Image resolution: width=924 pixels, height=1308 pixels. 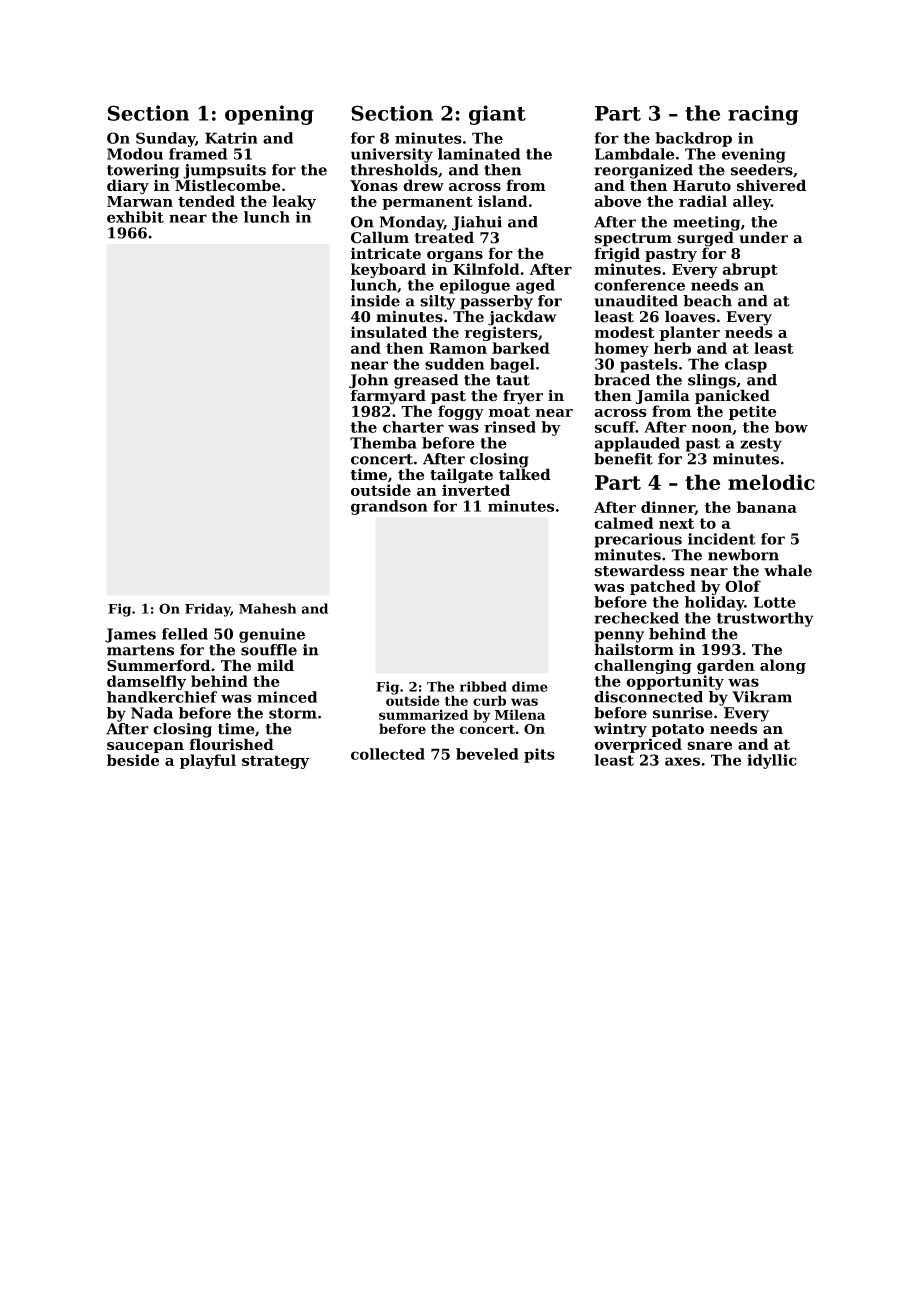 What do you see at coordinates (503, 201) in the screenshot?
I see `island` at bounding box center [503, 201].
